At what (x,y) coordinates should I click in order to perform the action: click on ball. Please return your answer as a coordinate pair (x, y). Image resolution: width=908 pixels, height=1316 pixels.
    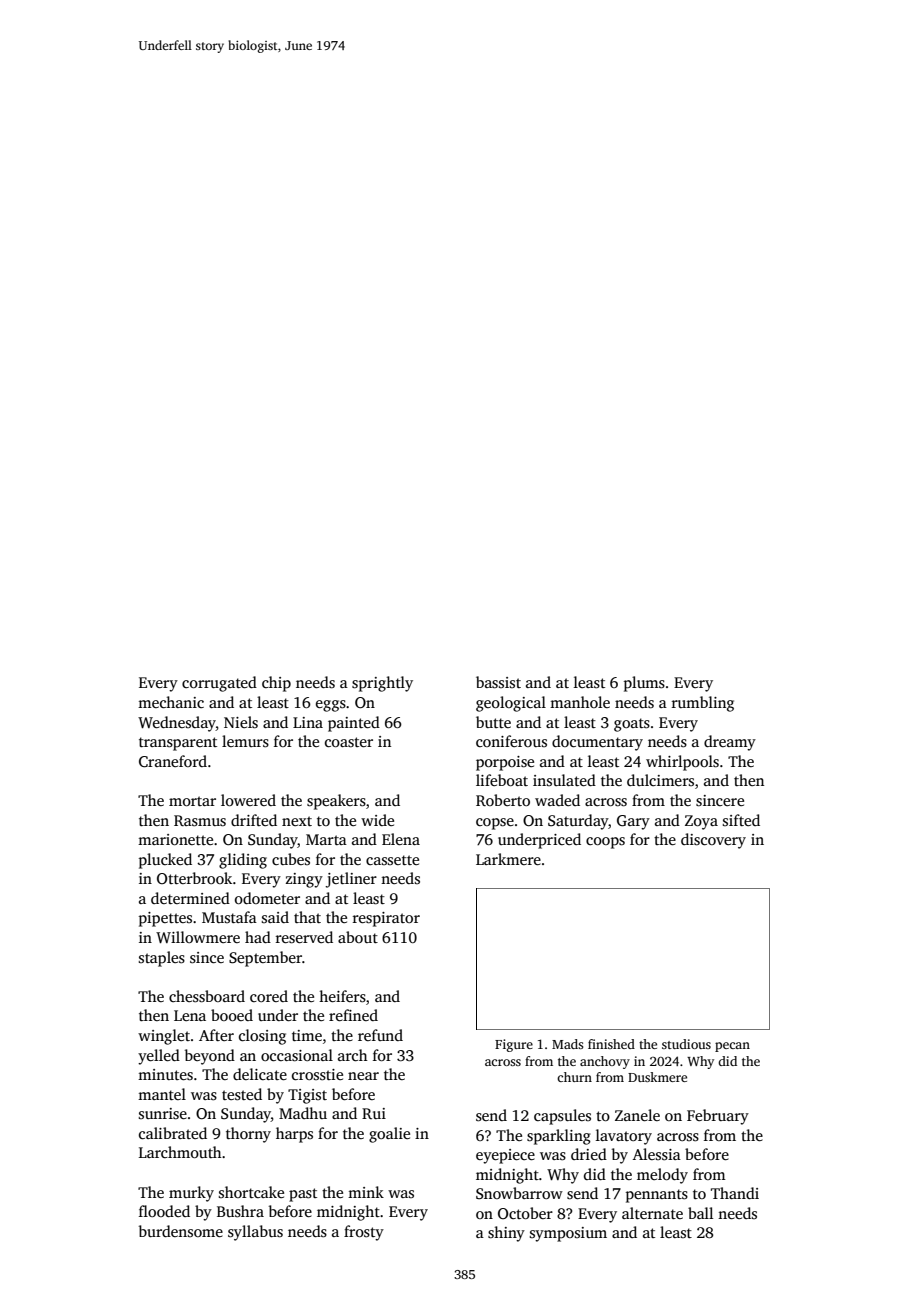
    Looking at the image, I should click on (700, 1213).
